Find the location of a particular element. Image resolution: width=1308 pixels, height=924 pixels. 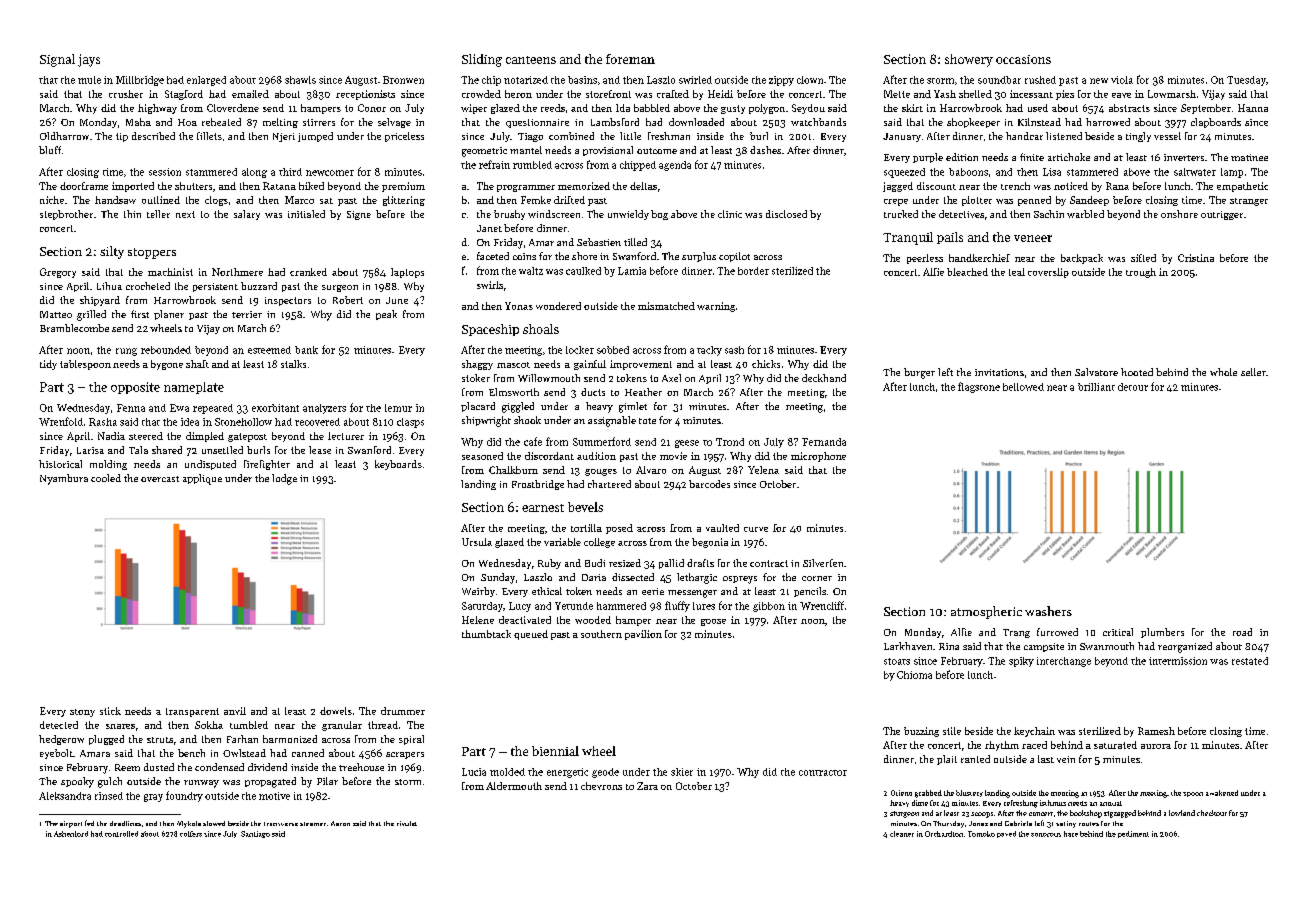

Lowmarsh is located at coordinates (1172, 94).
